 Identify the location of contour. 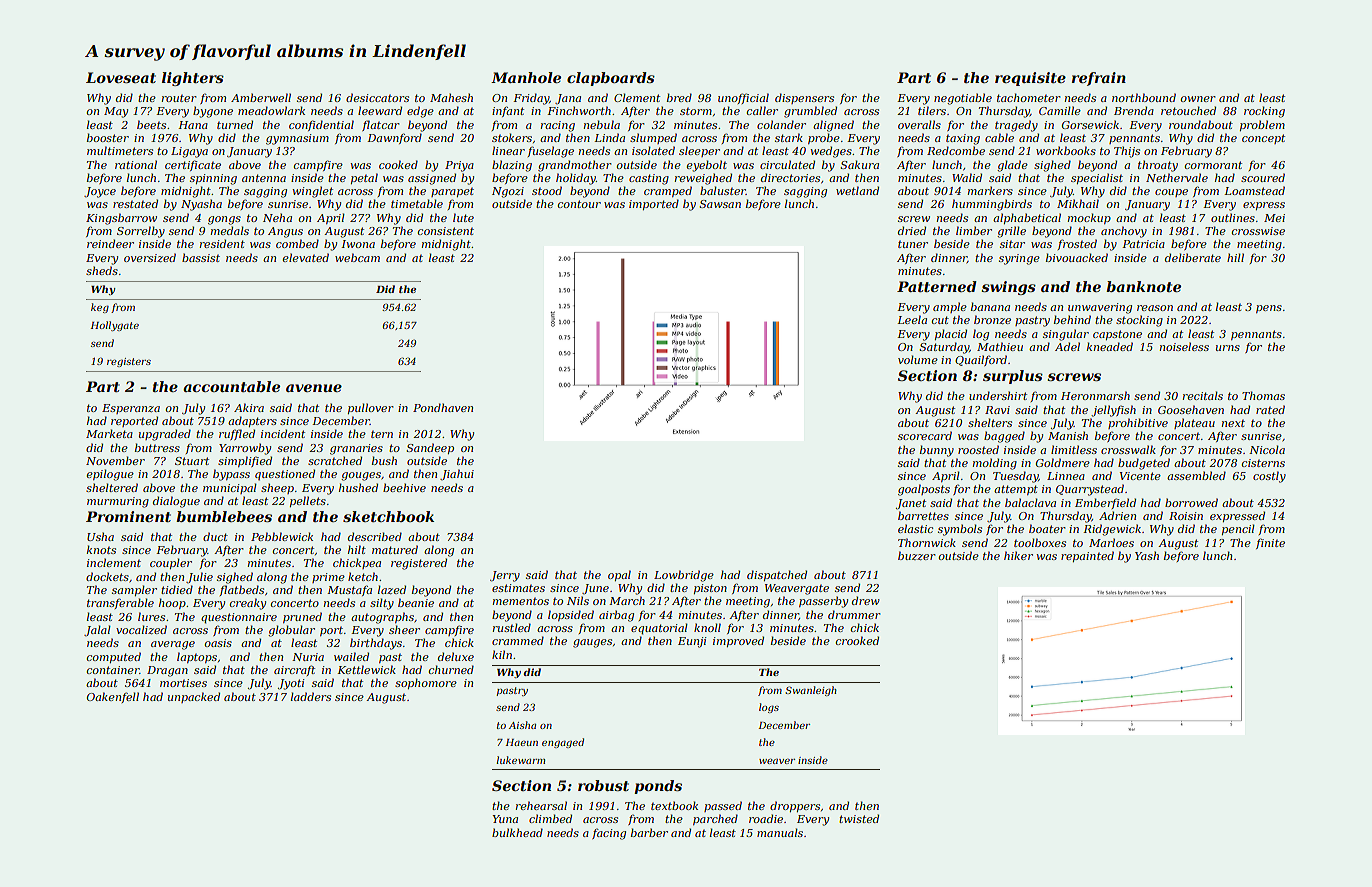
(579, 204).
